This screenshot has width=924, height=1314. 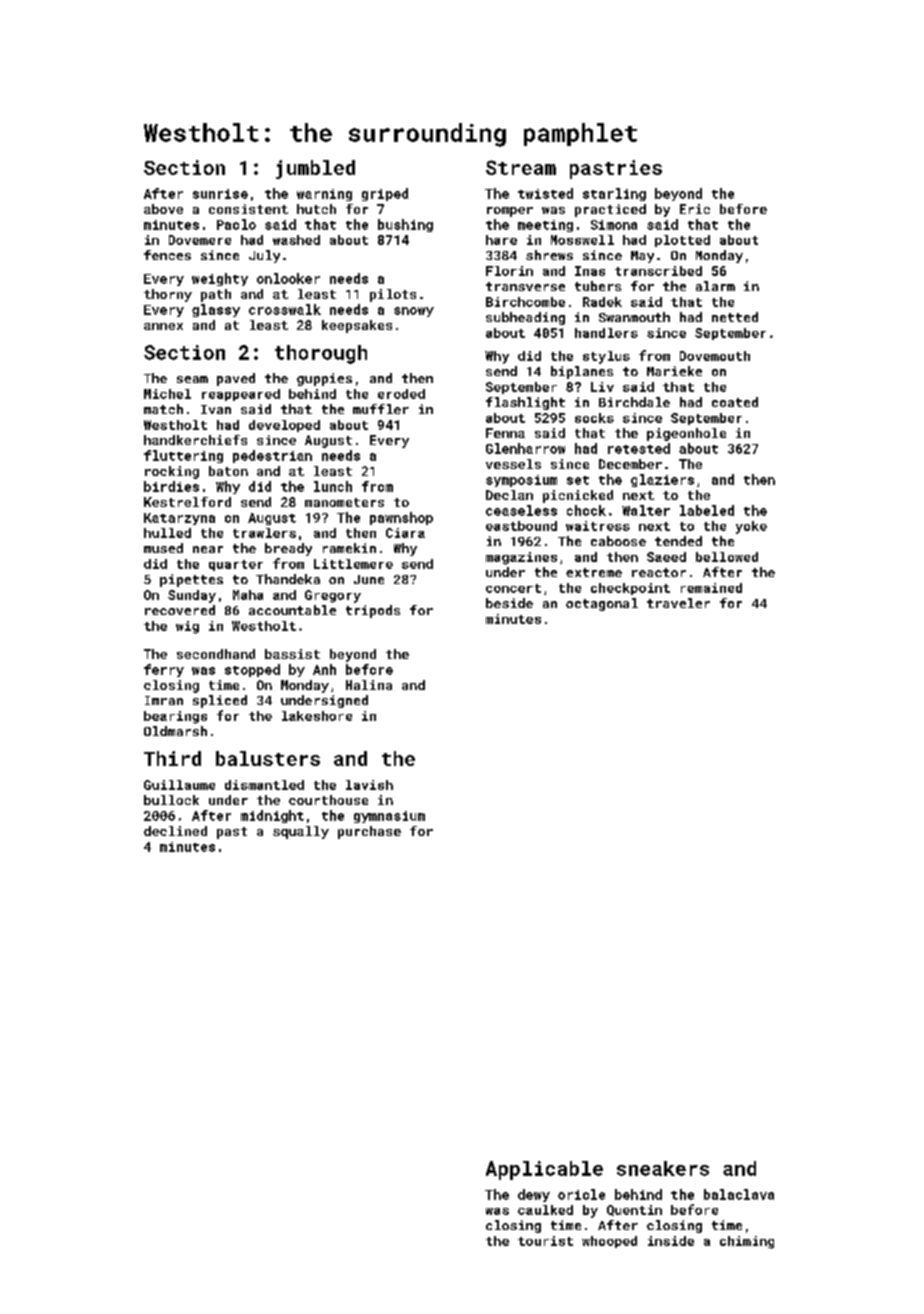 I want to click on coated, so click(x=735, y=402).
